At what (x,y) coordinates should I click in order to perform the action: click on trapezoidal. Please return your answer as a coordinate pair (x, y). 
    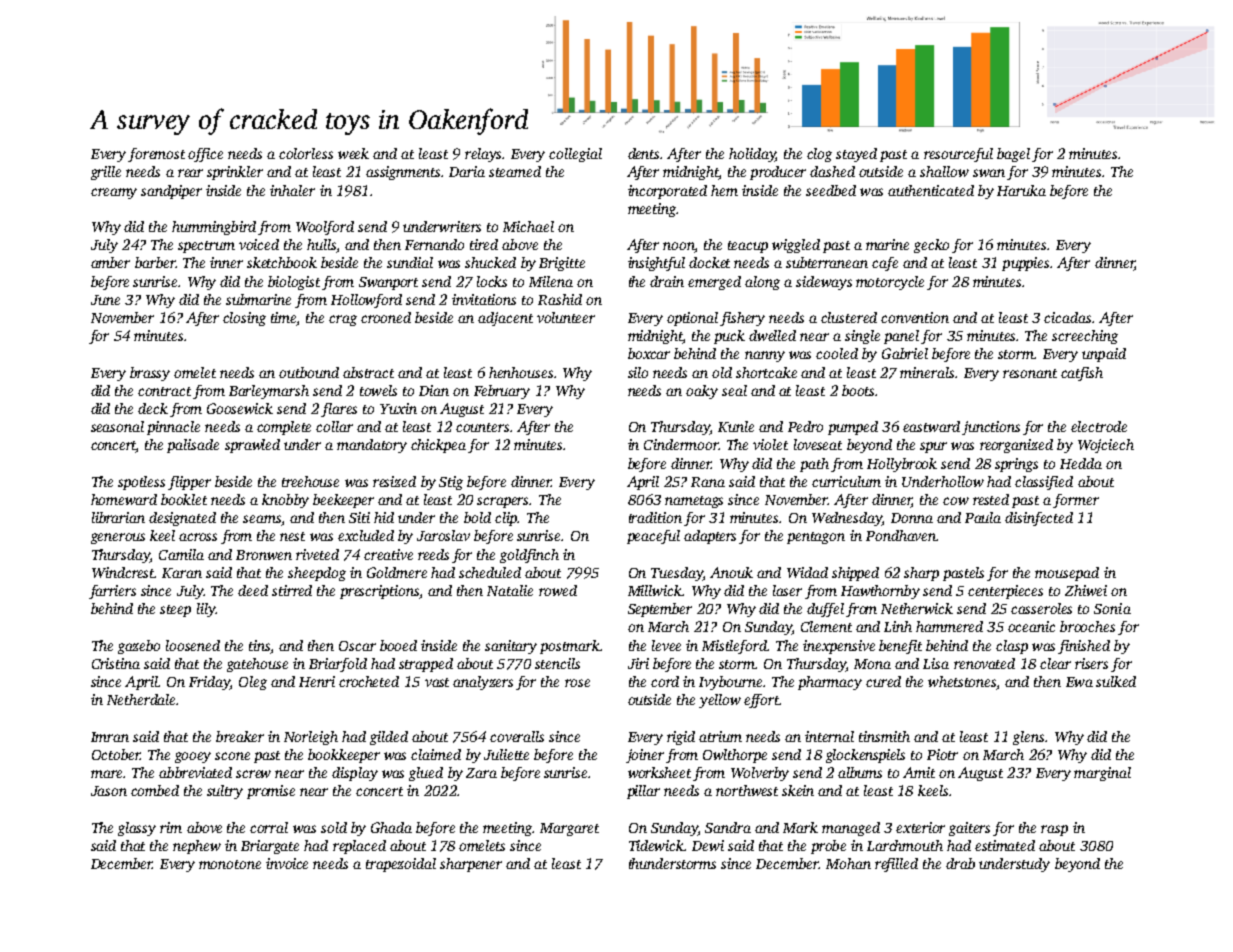
    Looking at the image, I should click on (401, 865).
